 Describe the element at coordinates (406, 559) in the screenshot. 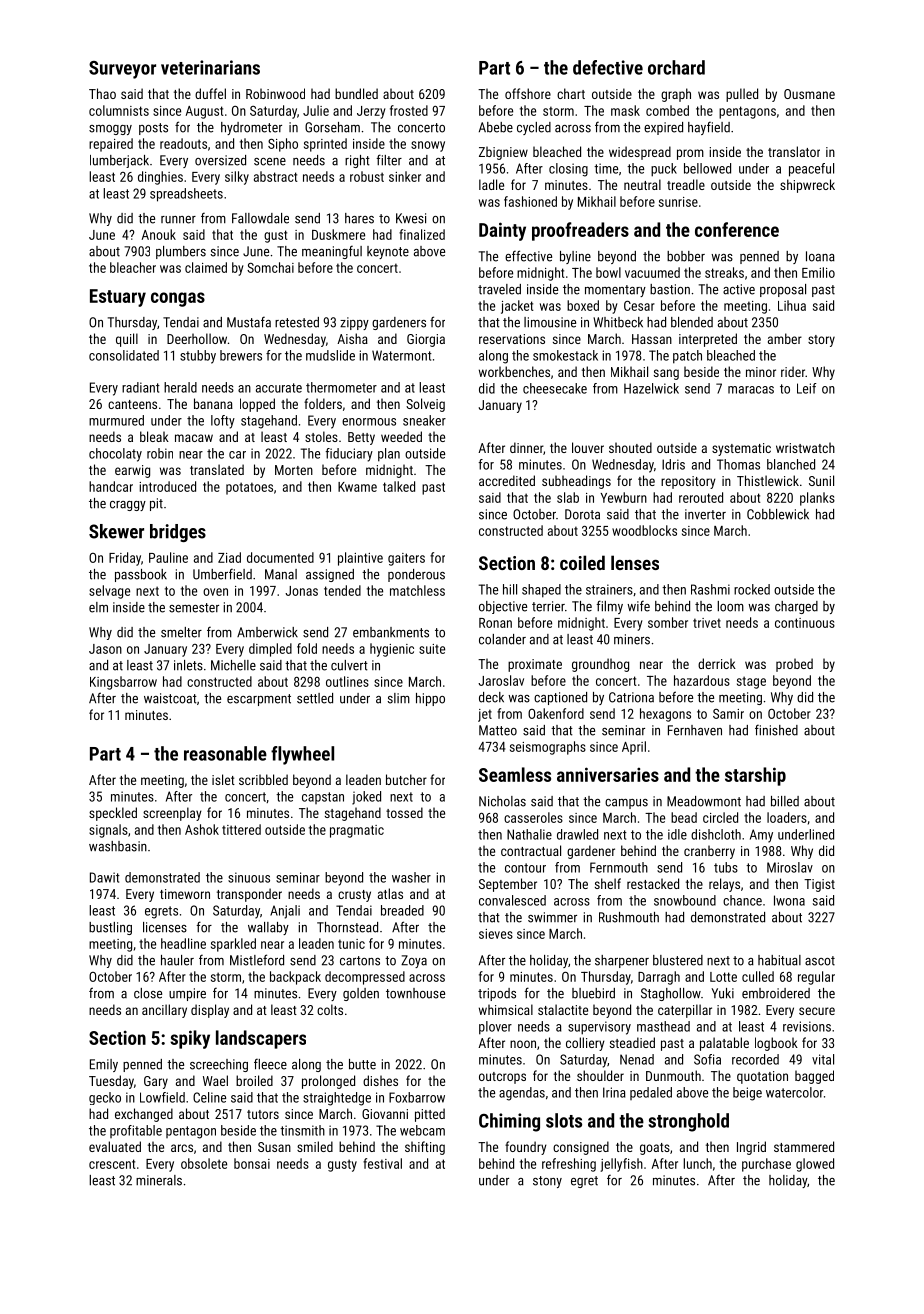

I see `gaiters` at that location.
